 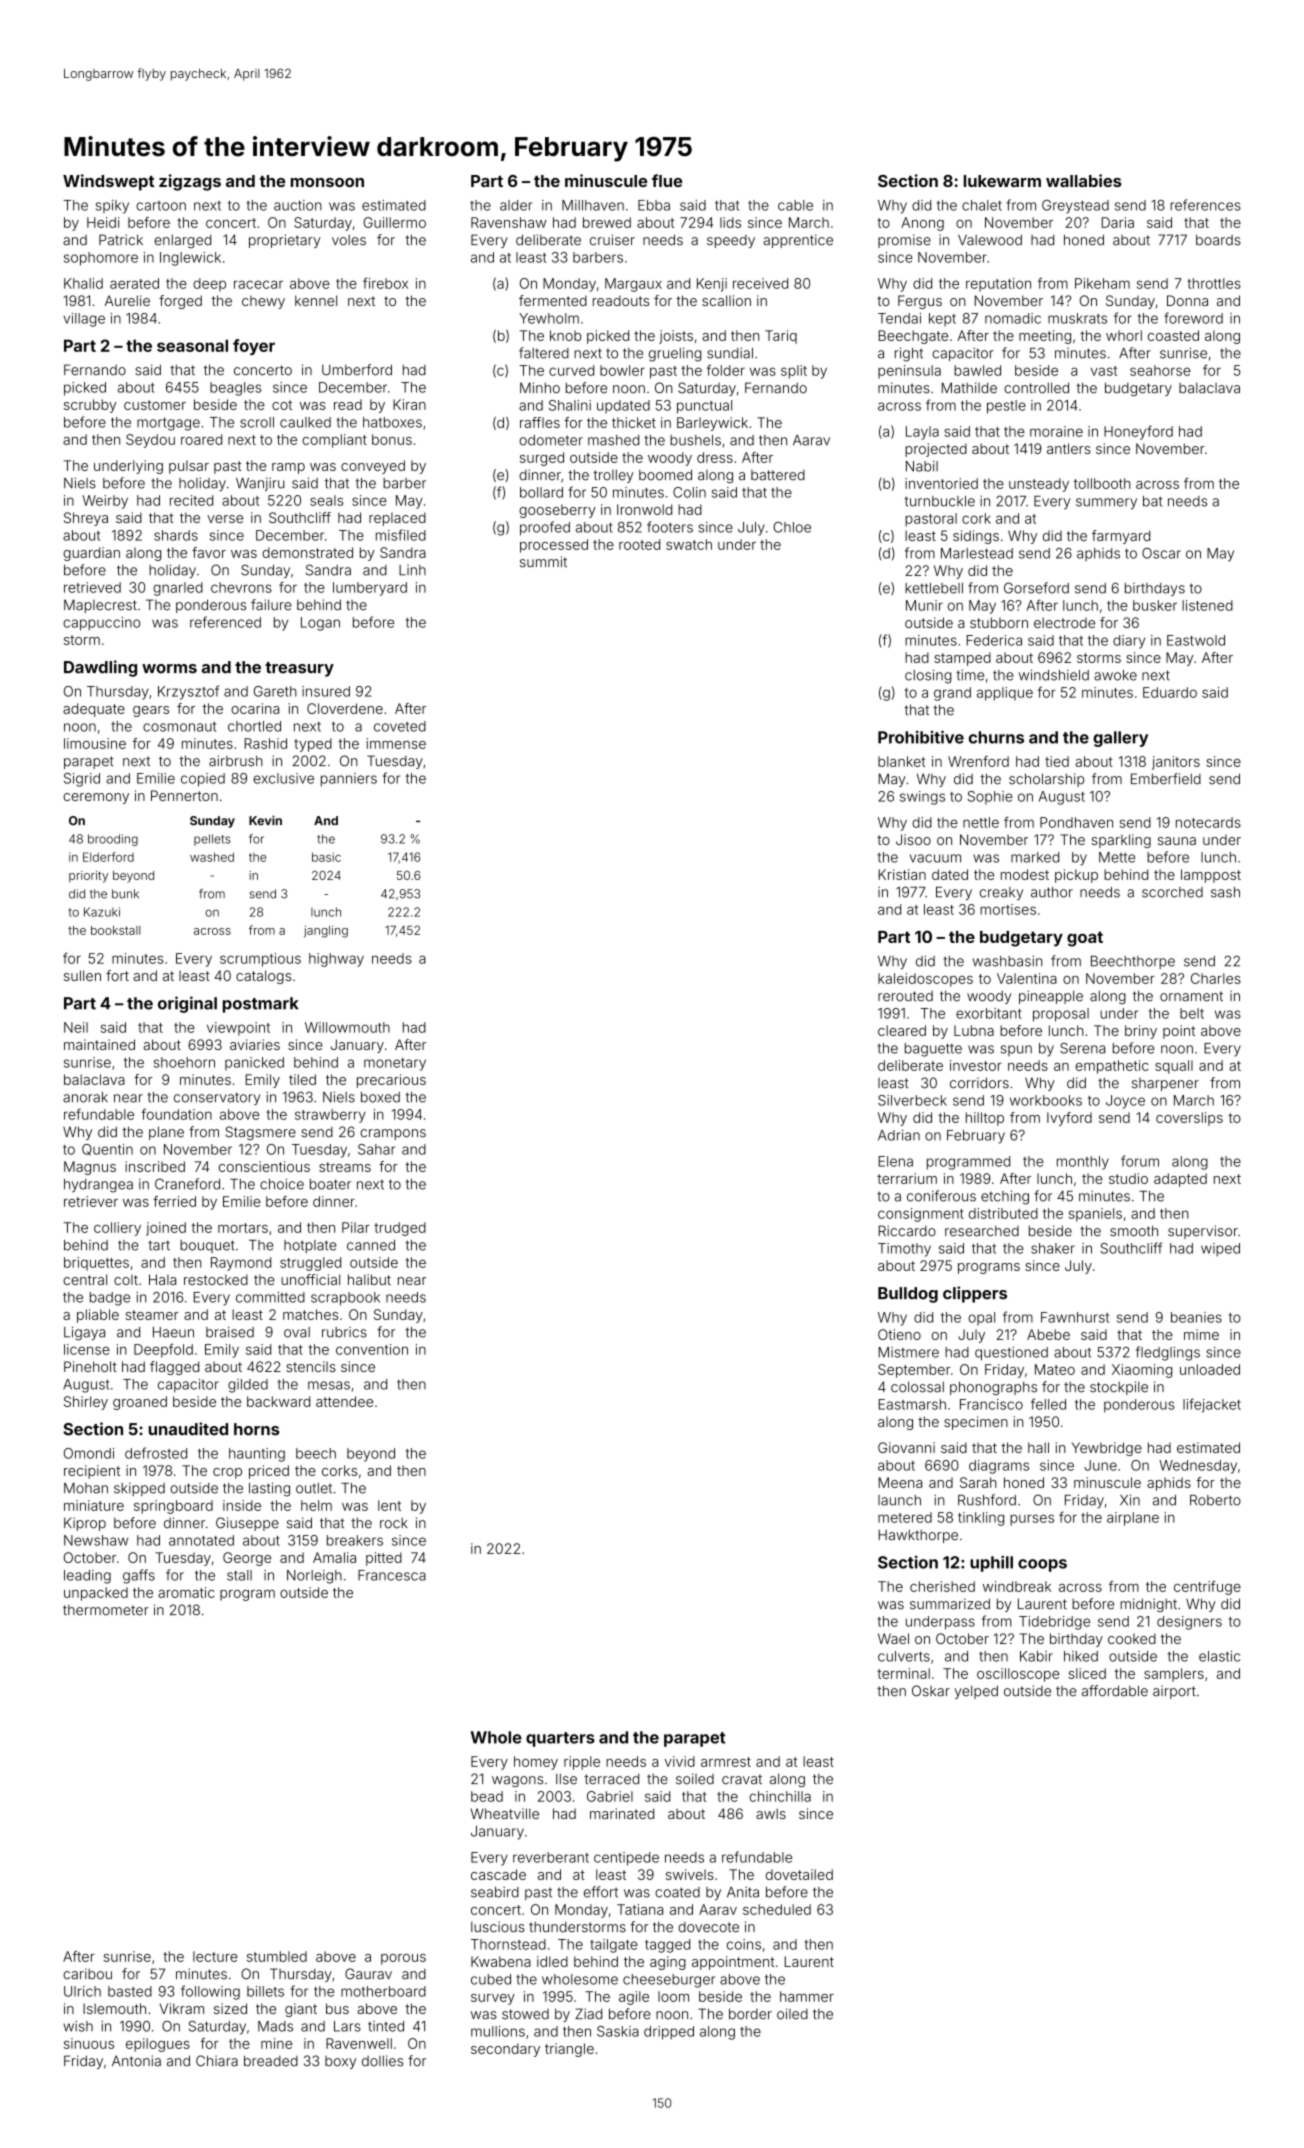 What do you see at coordinates (1005, 694) in the screenshot?
I see `applique` at bounding box center [1005, 694].
